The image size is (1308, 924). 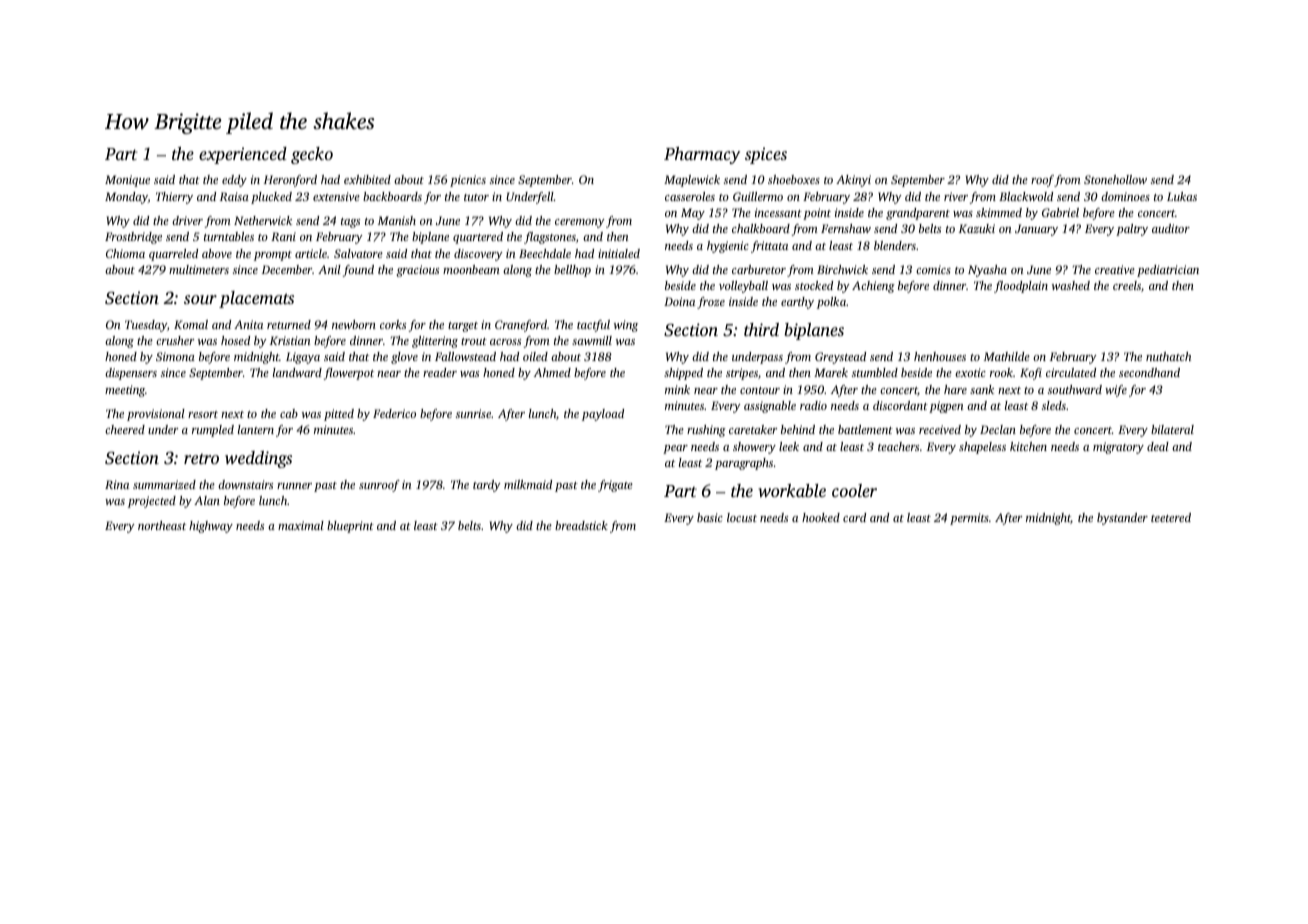 I want to click on breadstick, so click(x=581, y=525).
